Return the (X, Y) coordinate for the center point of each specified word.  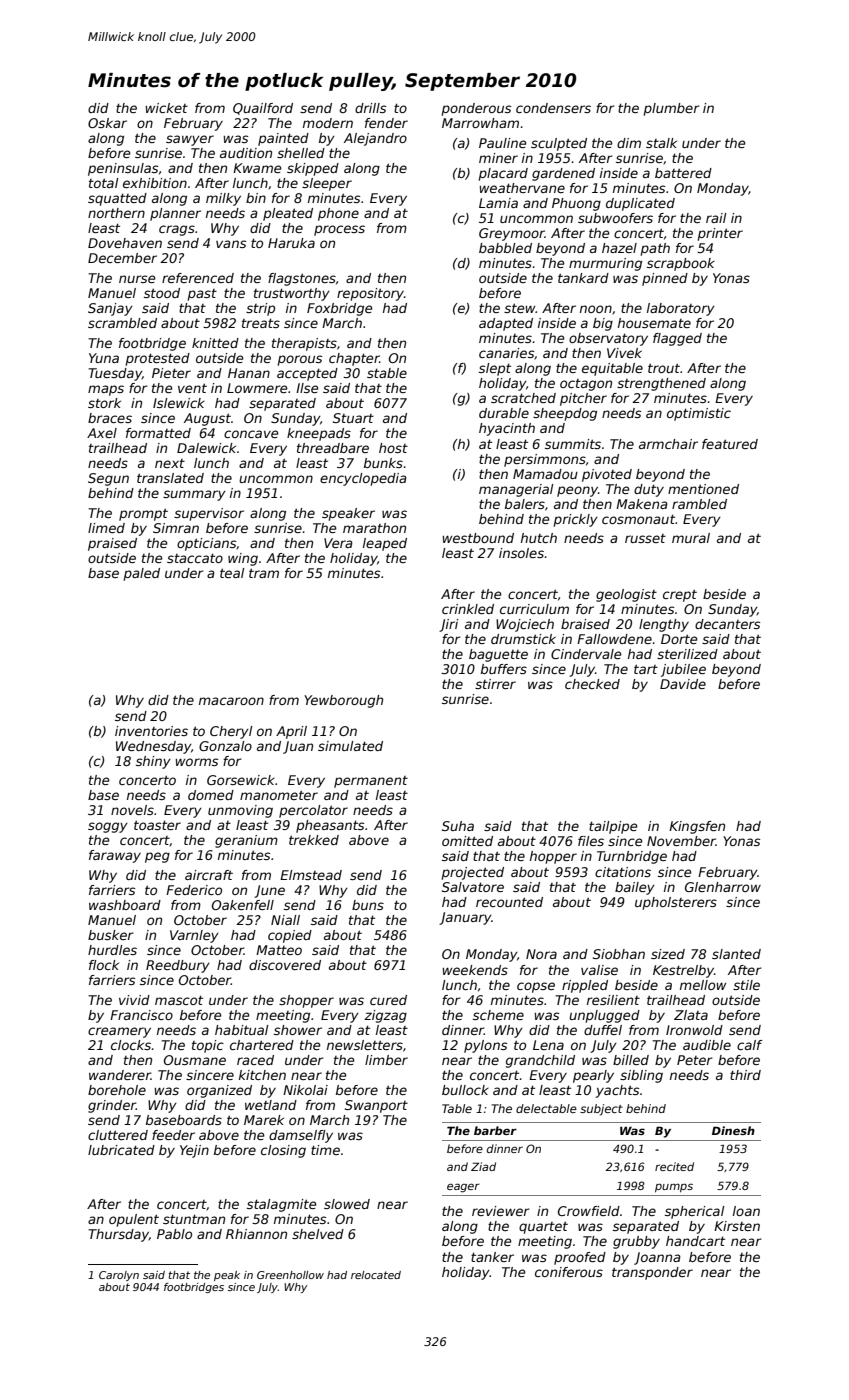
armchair (668, 444)
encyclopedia (363, 479)
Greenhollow (290, 1275)
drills (370, 108)
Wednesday (153, 747)
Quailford (263, 109)
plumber (672, 109)
